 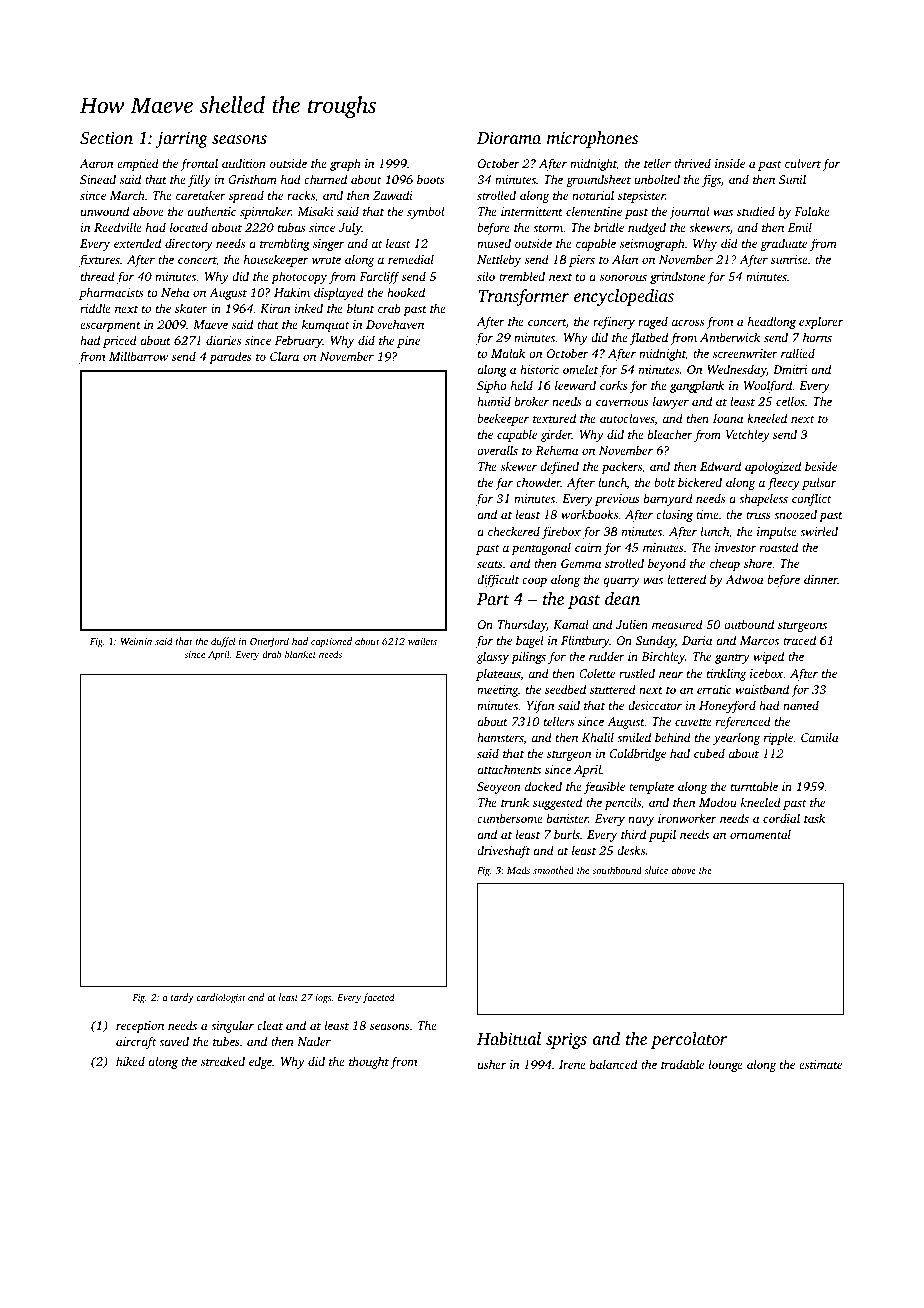 What do you see at coordinates (509, 137) in the screenshot?
I see `Diorama` at bounding box center [509, 137].
